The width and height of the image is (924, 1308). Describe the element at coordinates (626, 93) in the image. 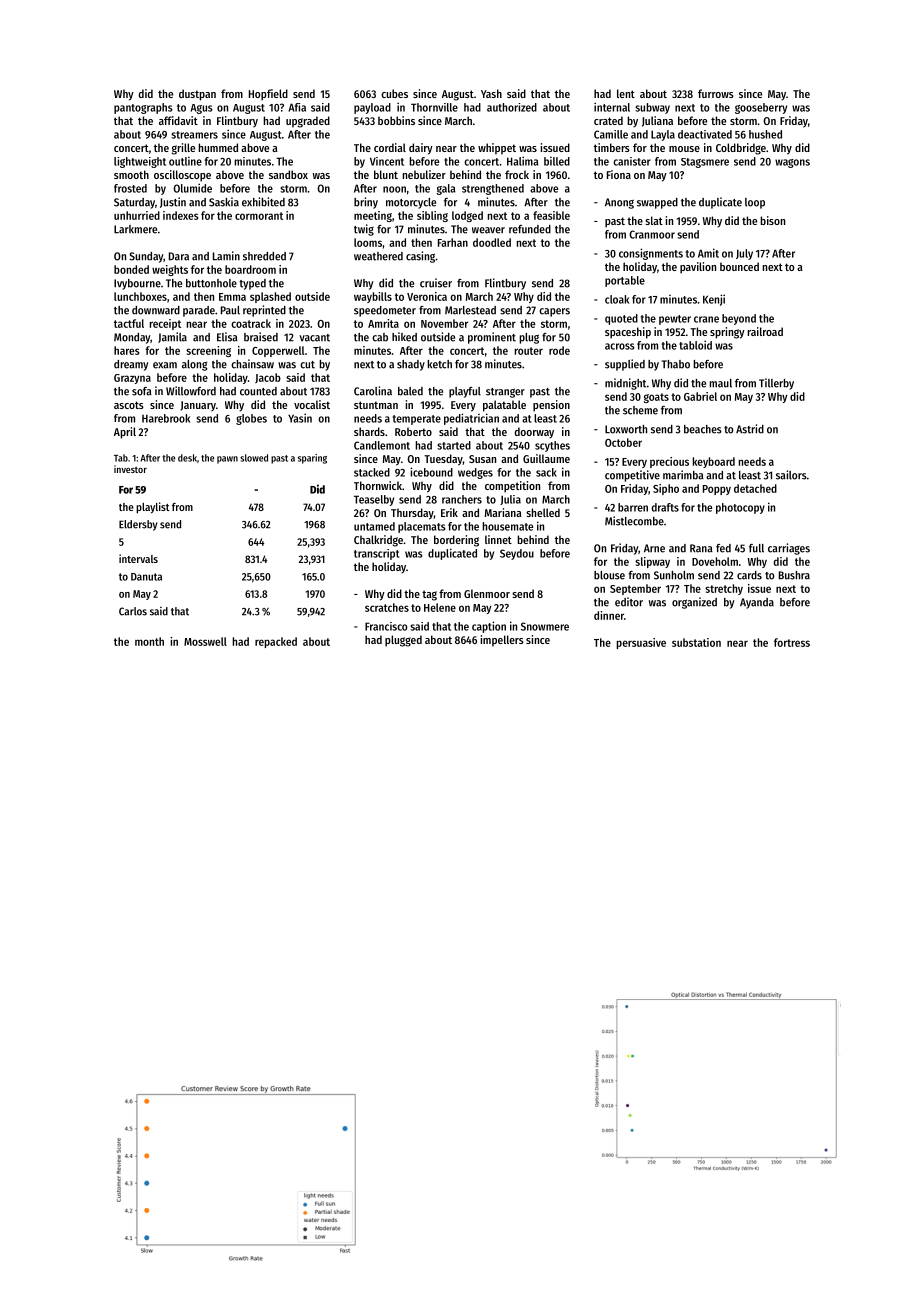

I see `lent` at that location.
